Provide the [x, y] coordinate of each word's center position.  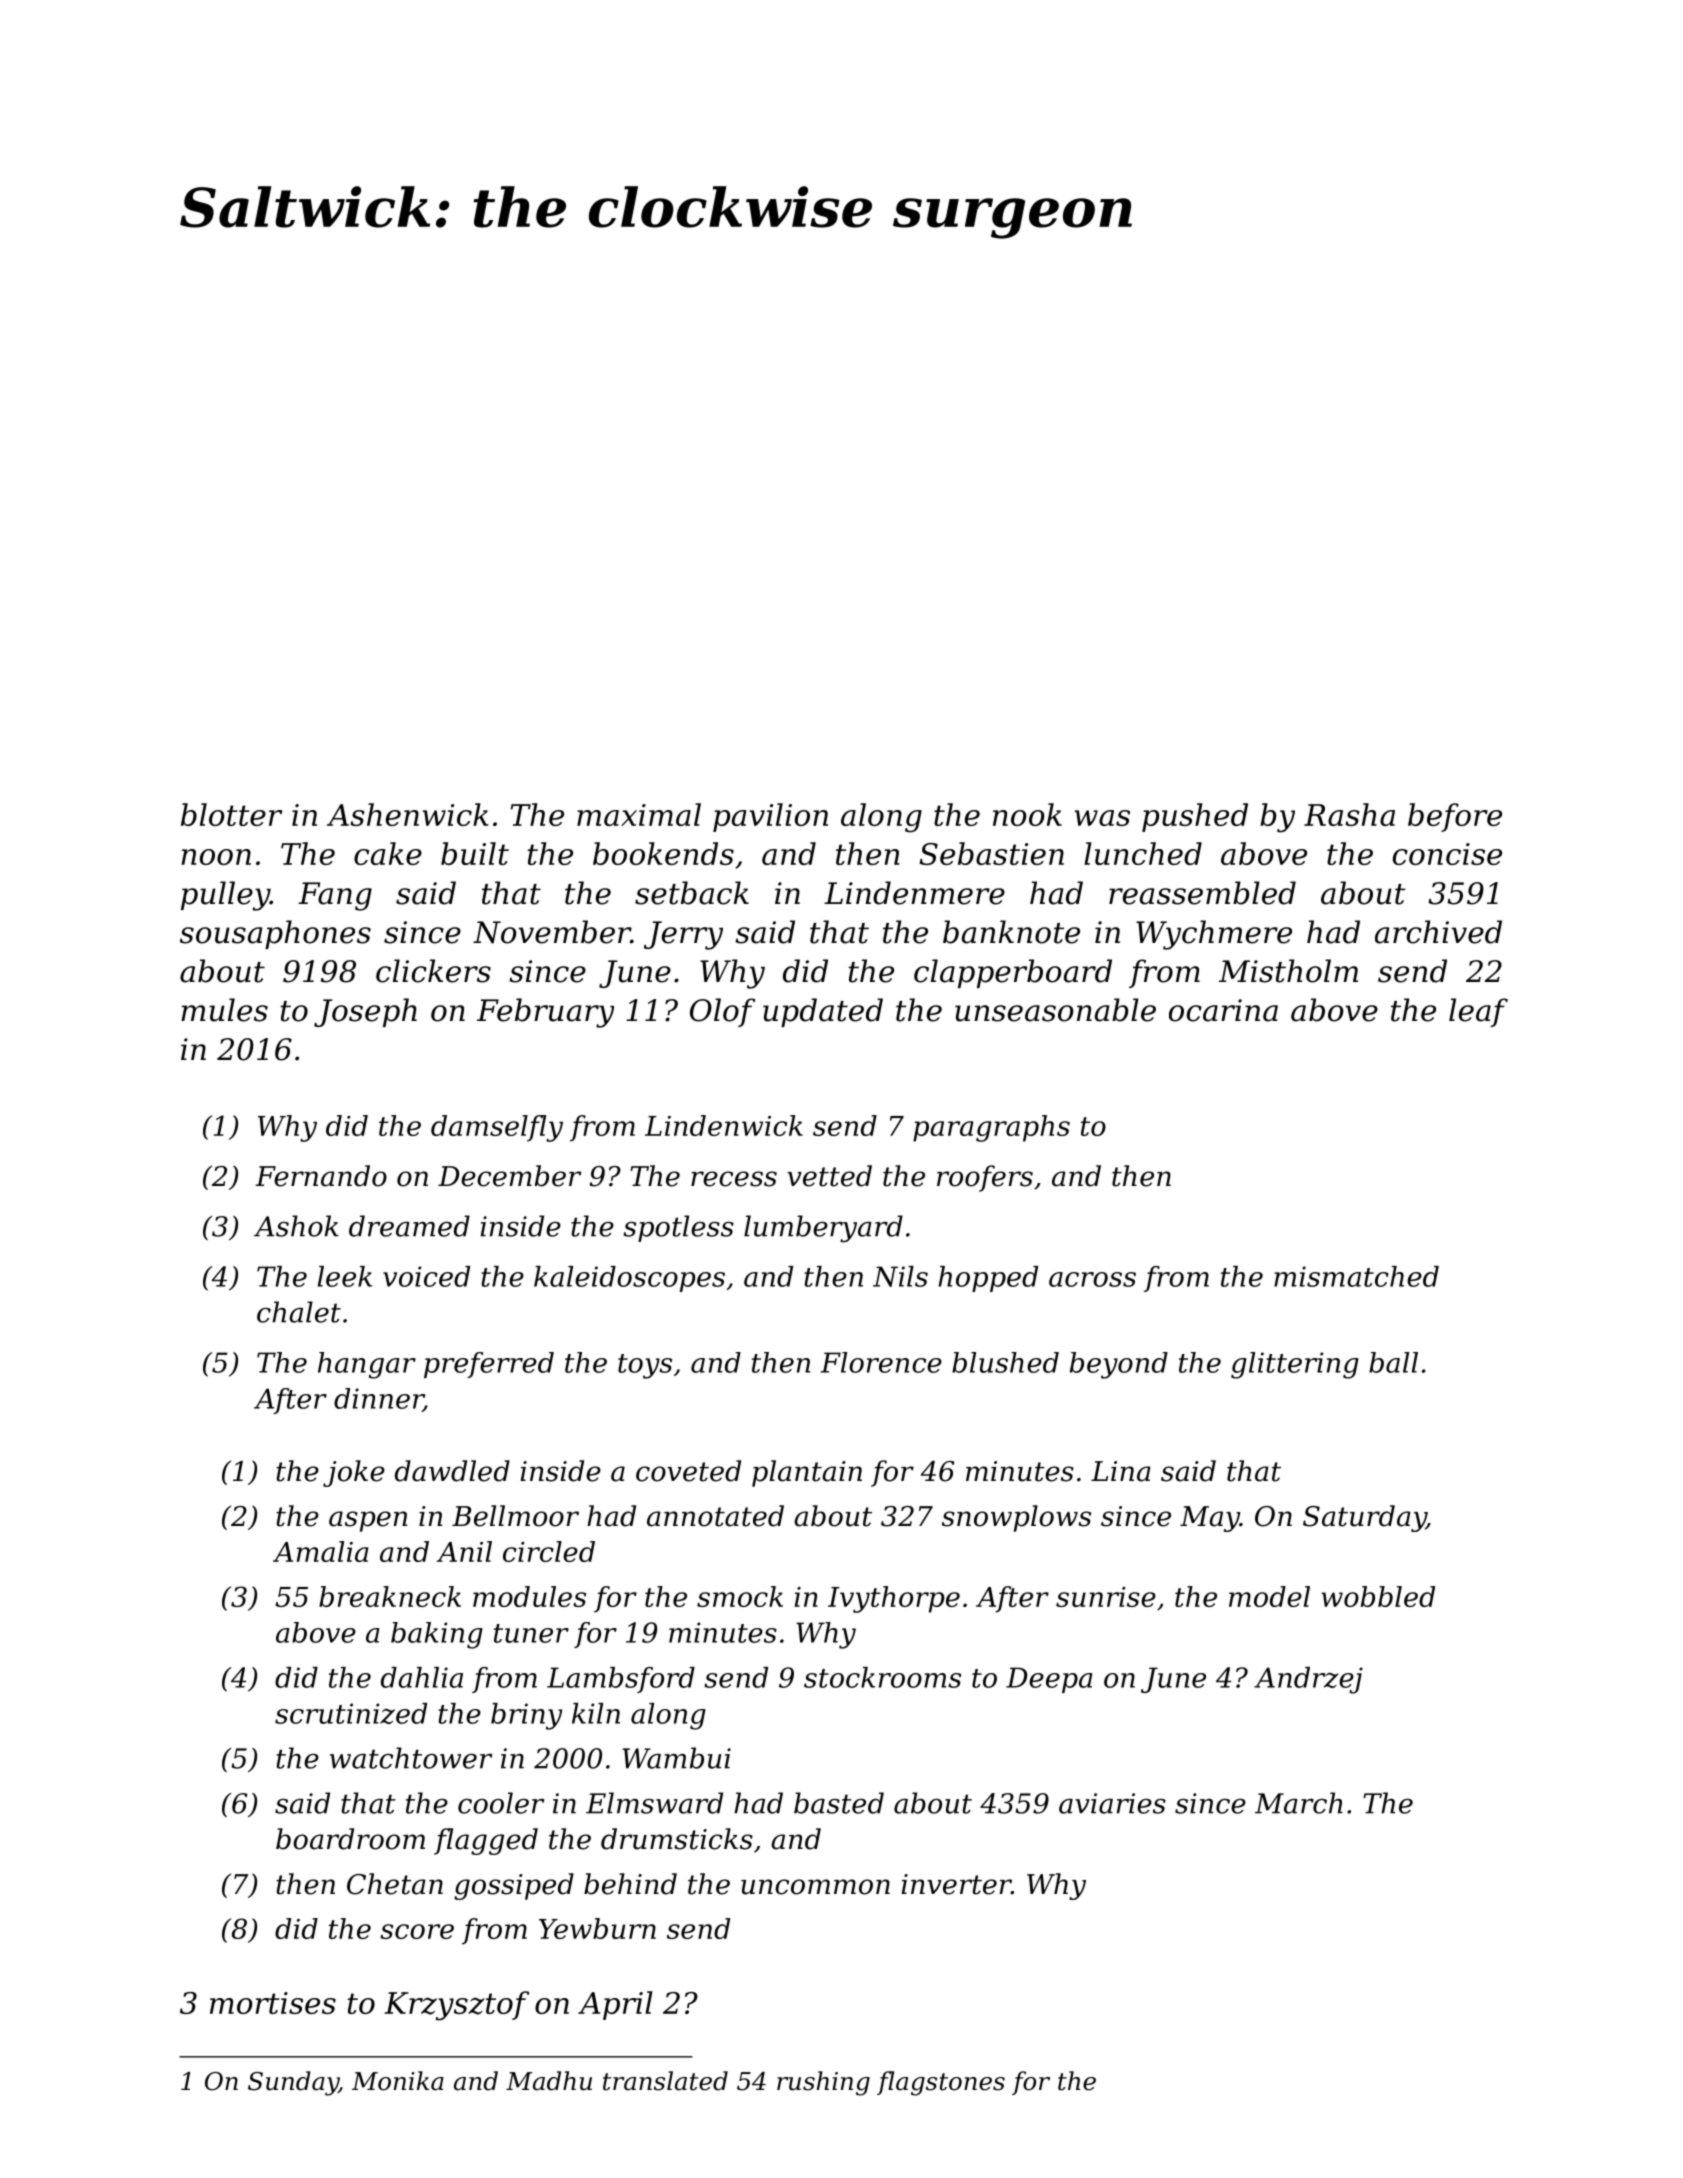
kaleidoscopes [629, 1279]
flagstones [941, 2083]
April [615, 2005]
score [417, 1931]
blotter [231, 814]
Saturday [1364, 1518]
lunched [1143, 853]
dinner [379, 1399]
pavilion [770, 817]
